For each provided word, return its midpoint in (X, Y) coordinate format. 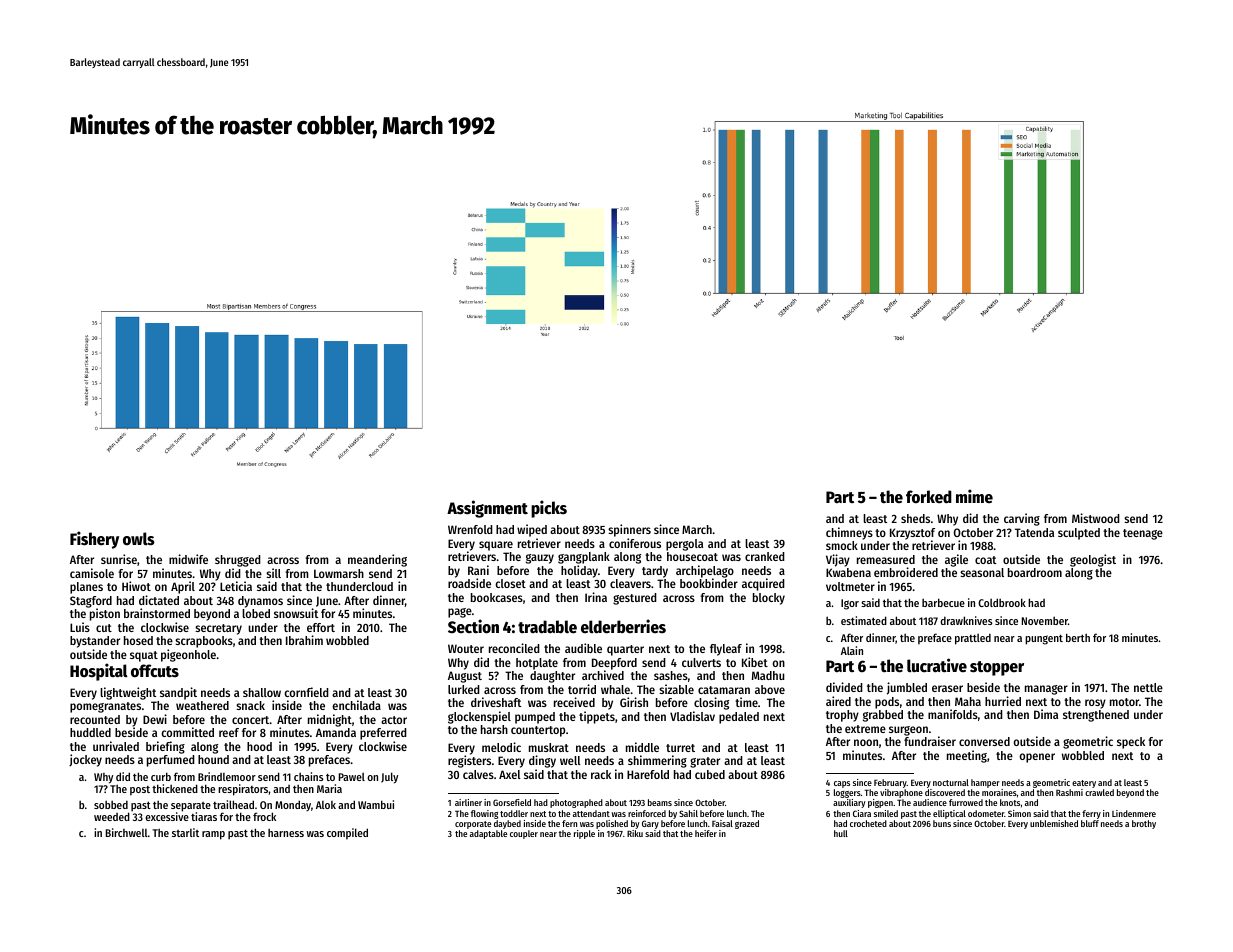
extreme (865, 729)
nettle (1148, 687)
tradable (547, 627)
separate (191, 807)
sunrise (119, 559)
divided (844, 687)
